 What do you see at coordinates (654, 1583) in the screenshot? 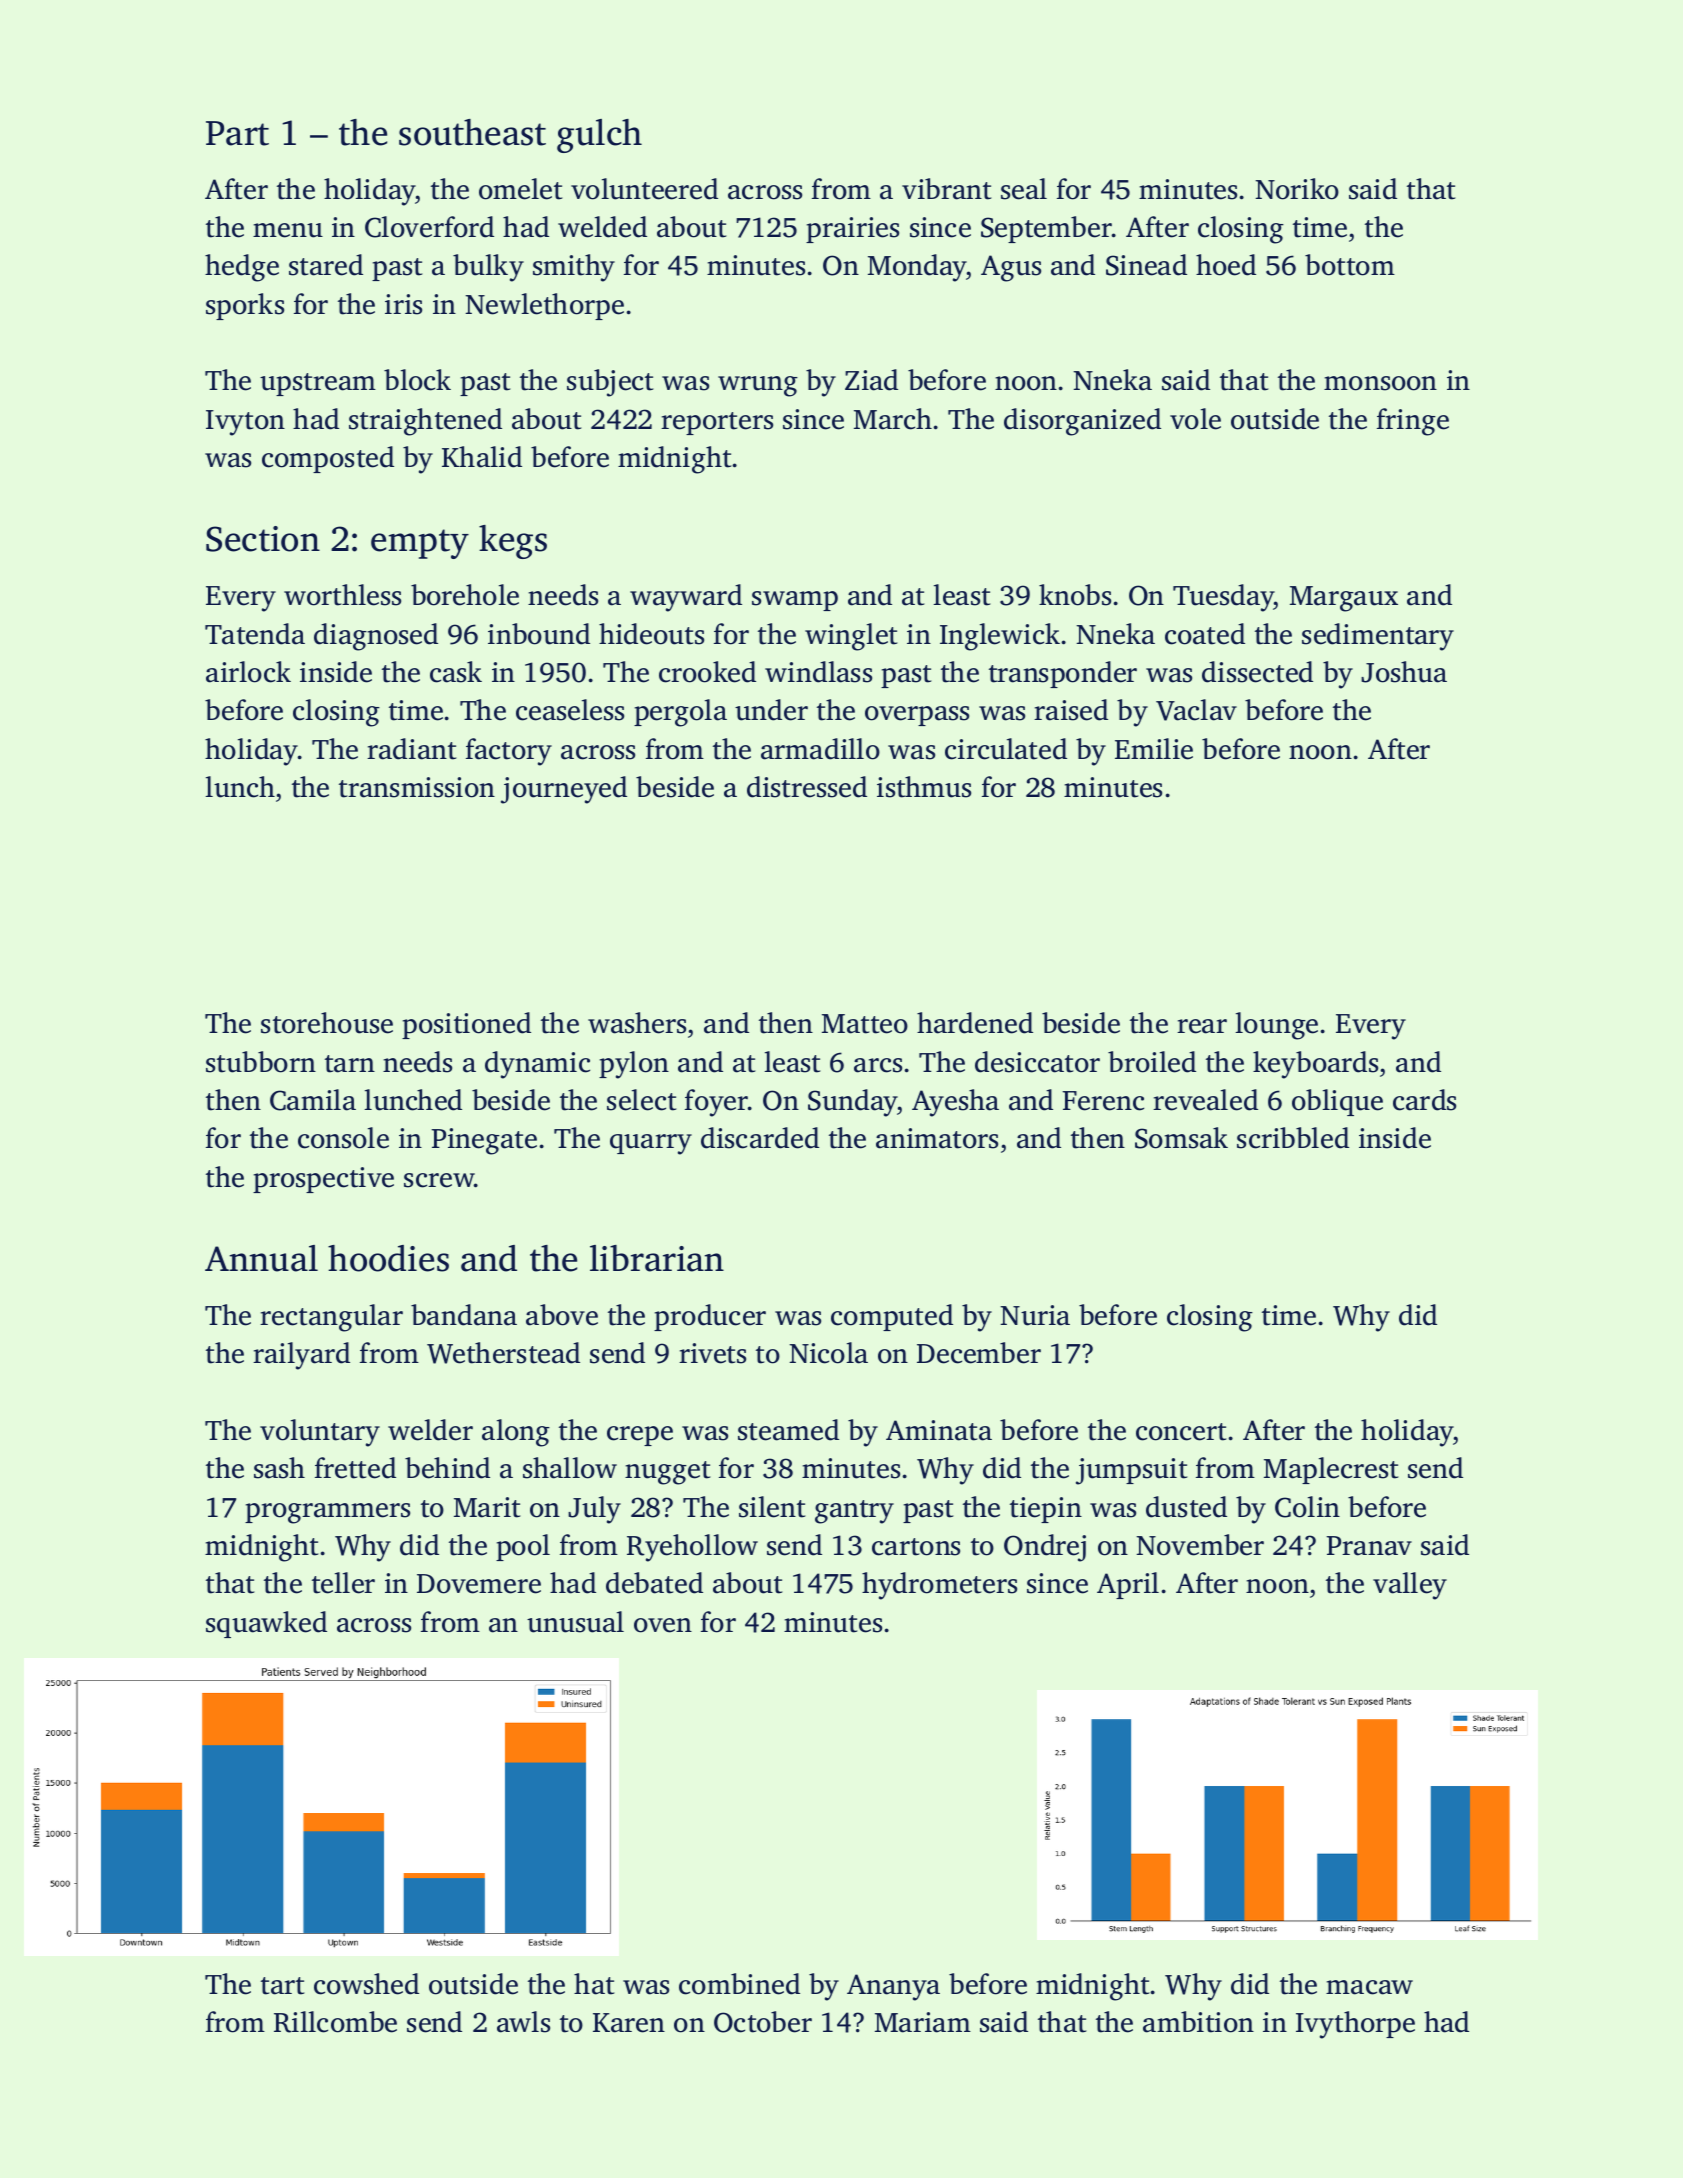
I see `debated` at bounding box center [654, 1583].
